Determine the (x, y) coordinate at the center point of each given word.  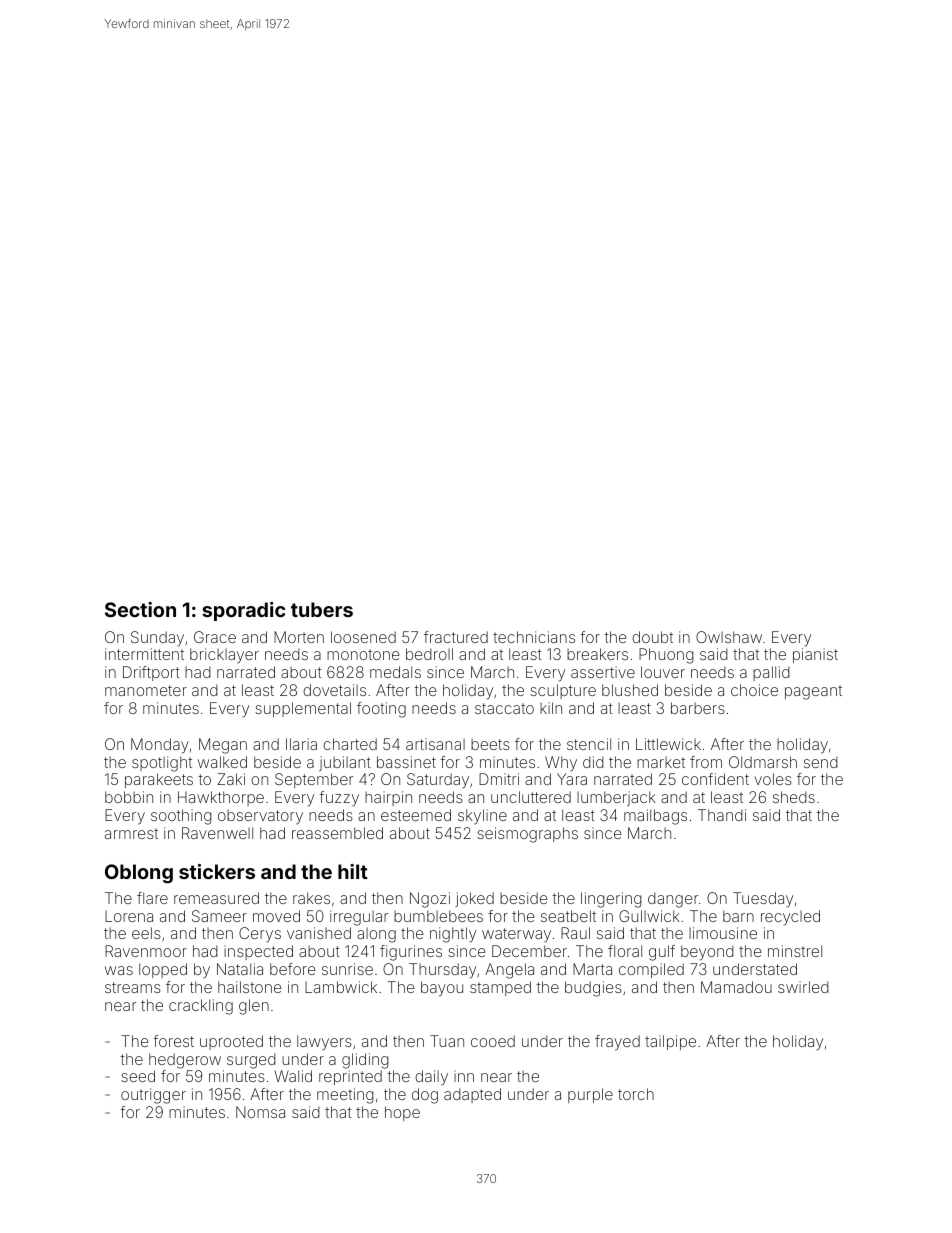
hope (402, 1113)
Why (561, 763)
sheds (794, 797)
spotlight (162, 764)
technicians (534, 637)
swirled (803, 987)
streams (133, 987)
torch (636, 1094)
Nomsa (260, 1112)
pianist (815, 655)
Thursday (442, 971)
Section (140, 609)
